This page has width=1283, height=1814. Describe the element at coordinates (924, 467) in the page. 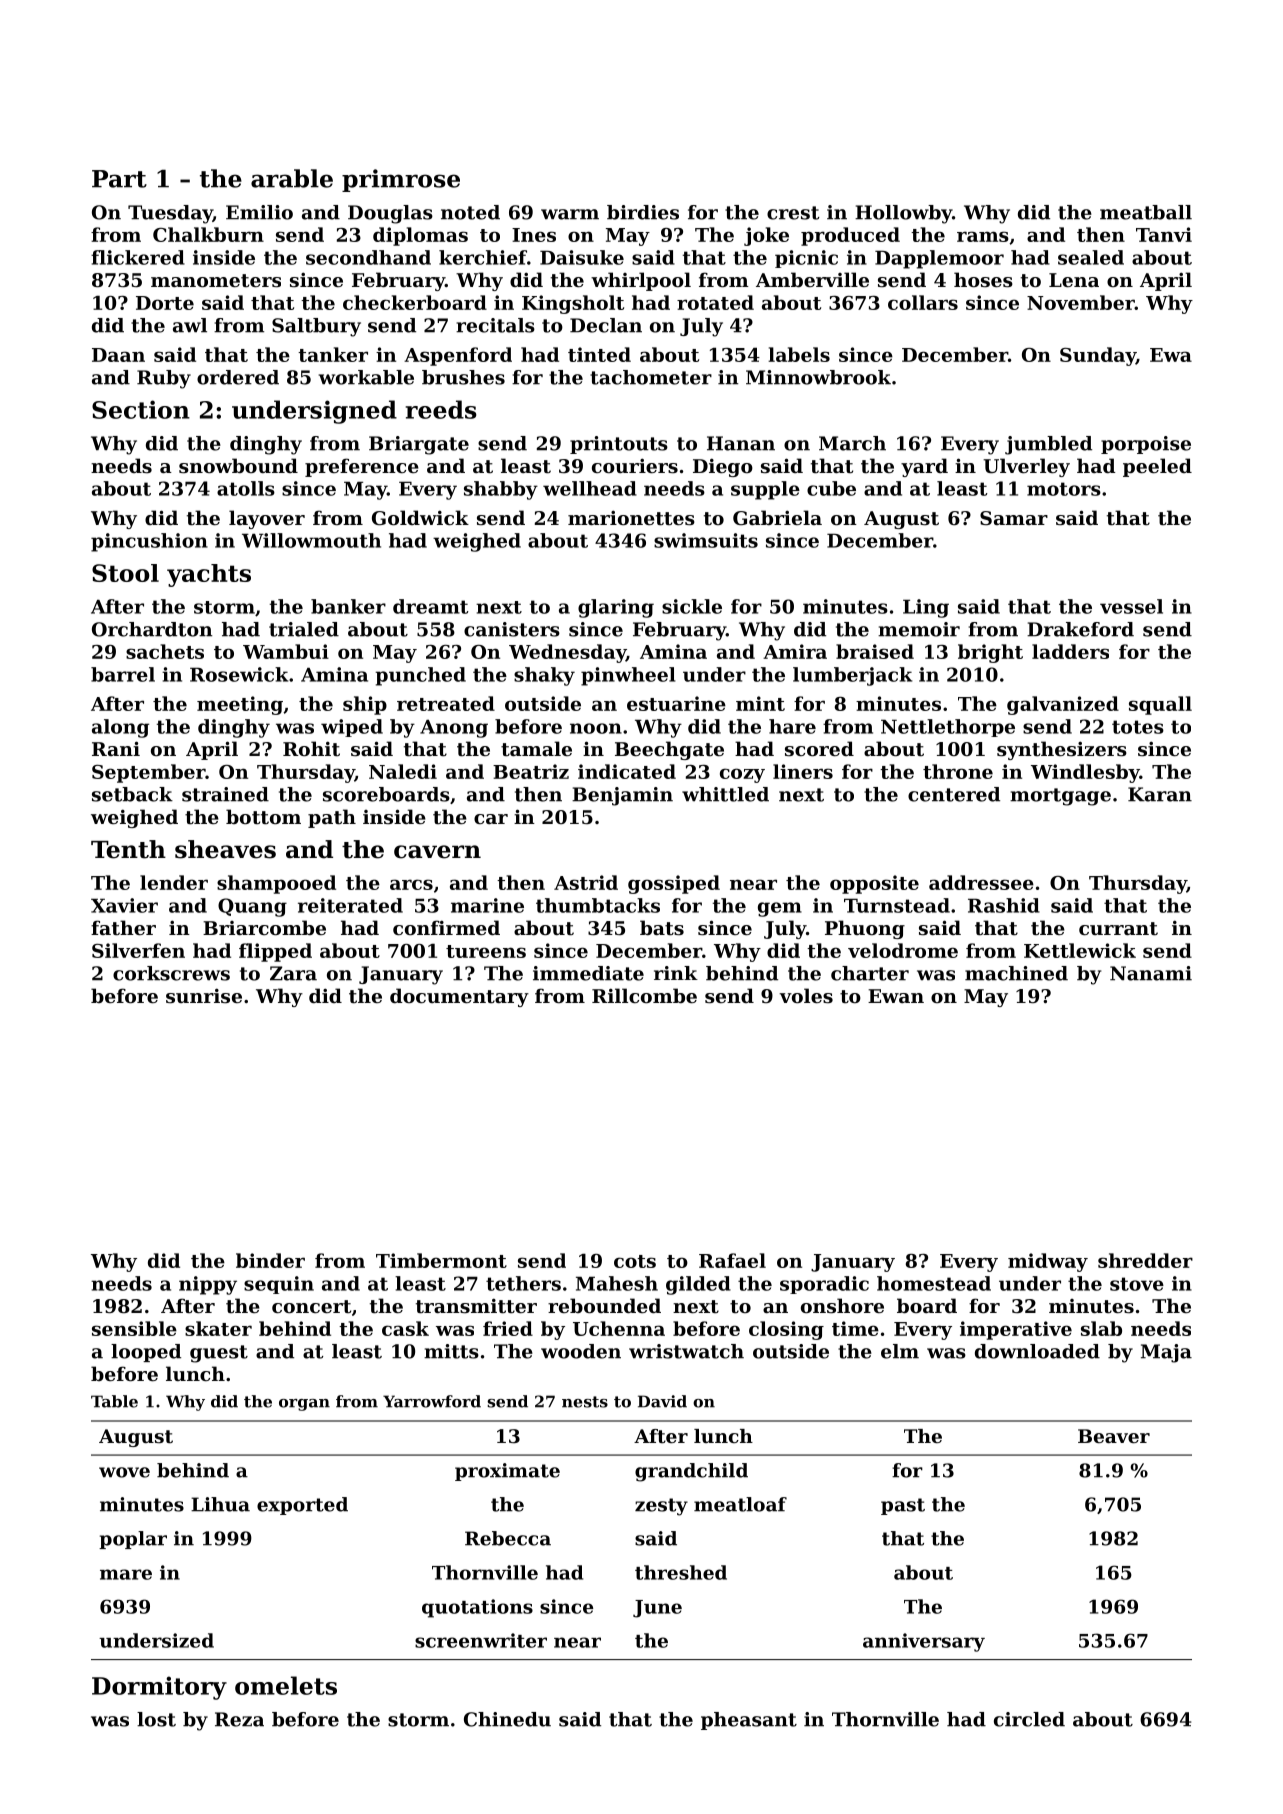

I see `yard` at that location.
